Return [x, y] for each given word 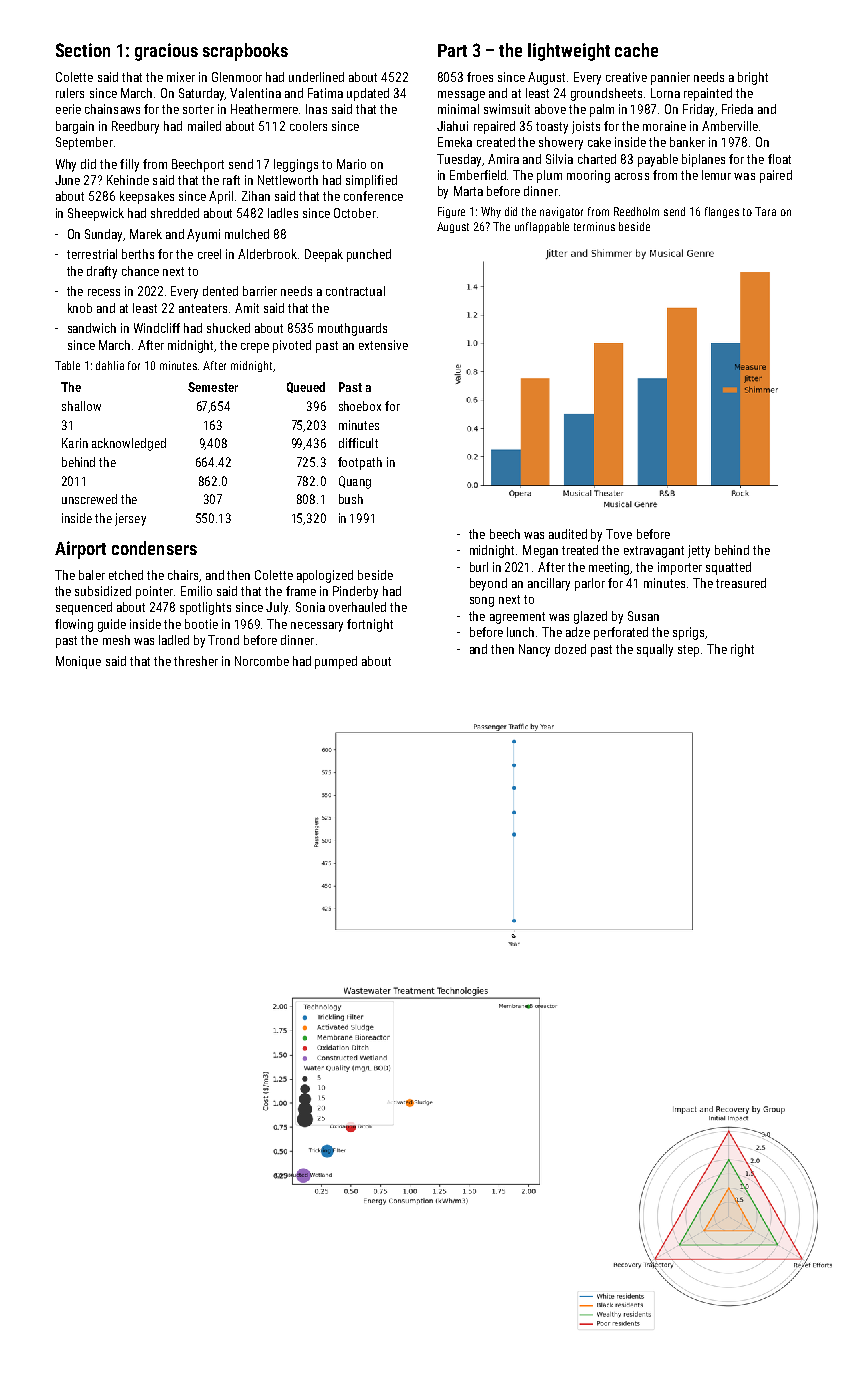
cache [636, 50]
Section [83, 50]
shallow [81, 406]
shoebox [360, 406]
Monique [78, 662]
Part [452, 50]
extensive [383, 345]
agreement [517, 618]
